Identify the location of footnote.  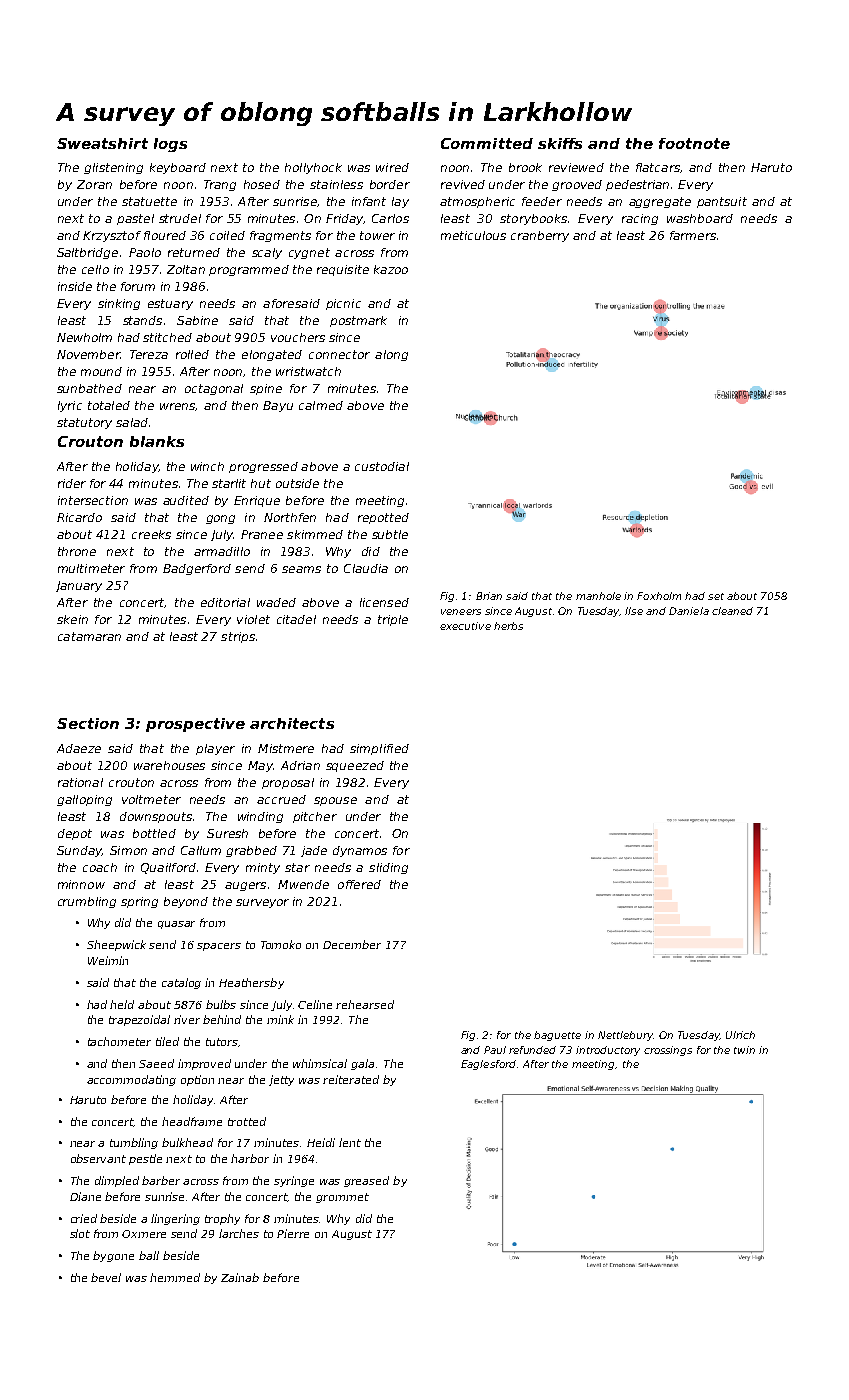
(694, 143).
